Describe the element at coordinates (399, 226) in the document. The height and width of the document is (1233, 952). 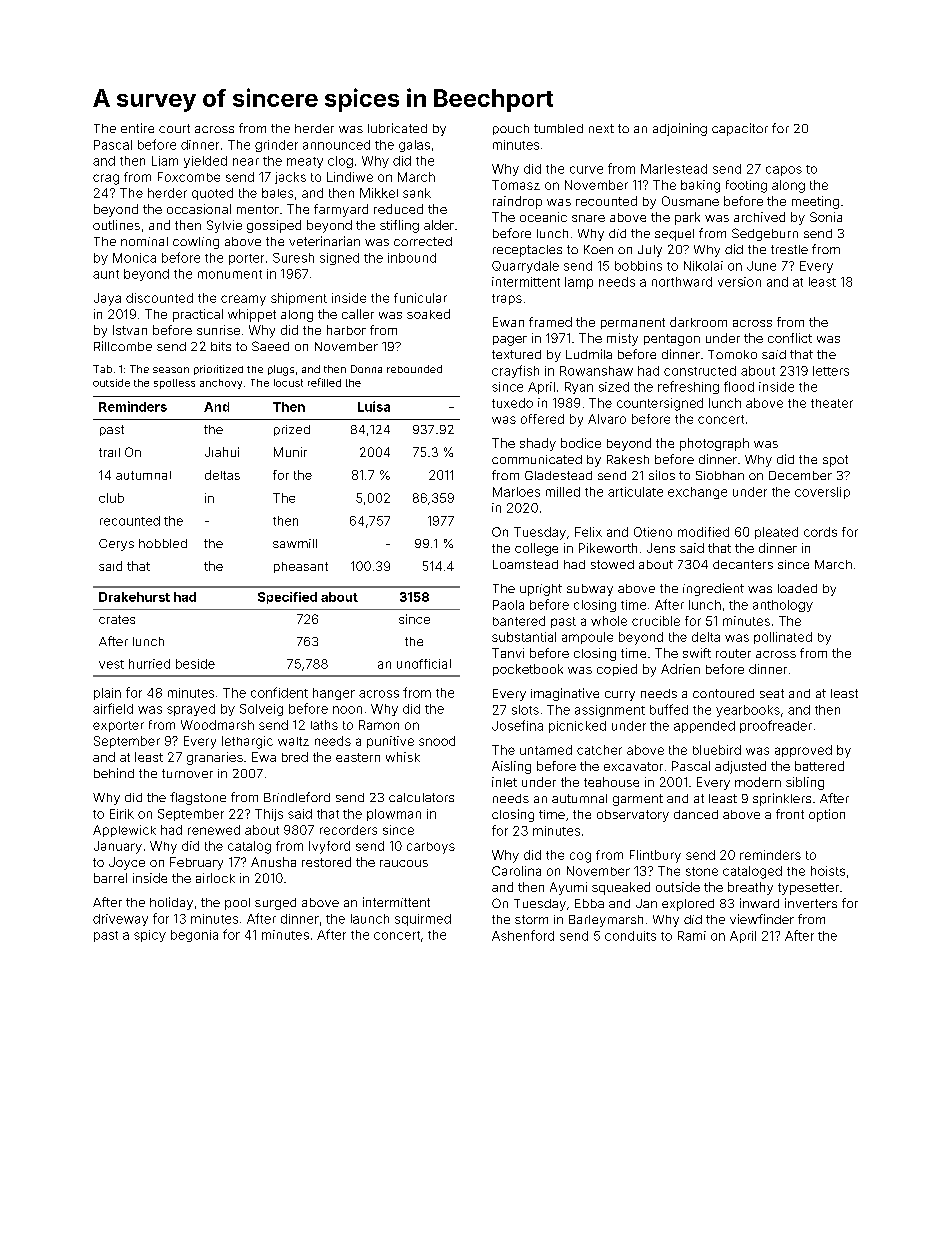
I see `stifling` at that location.
